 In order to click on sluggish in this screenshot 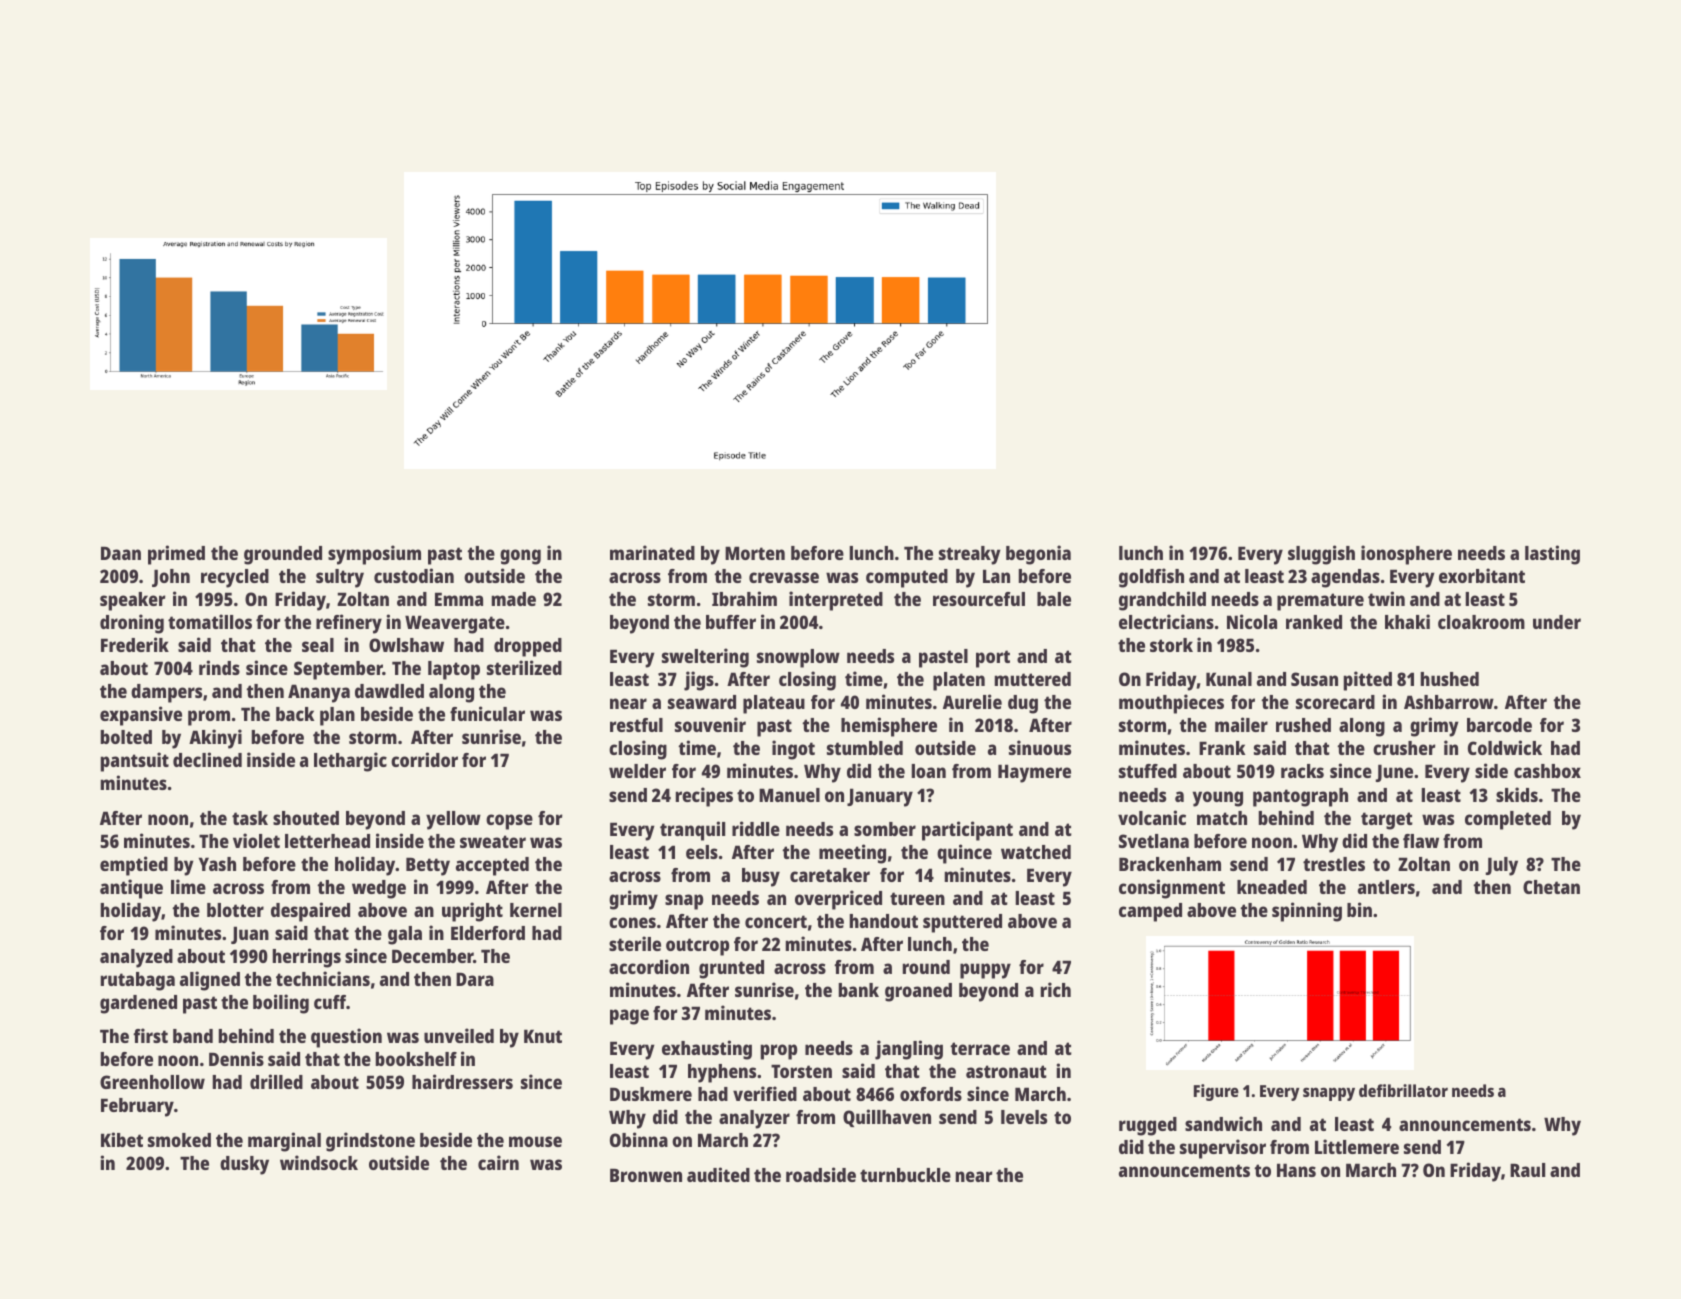, I will do `click(1321, 555)`.
